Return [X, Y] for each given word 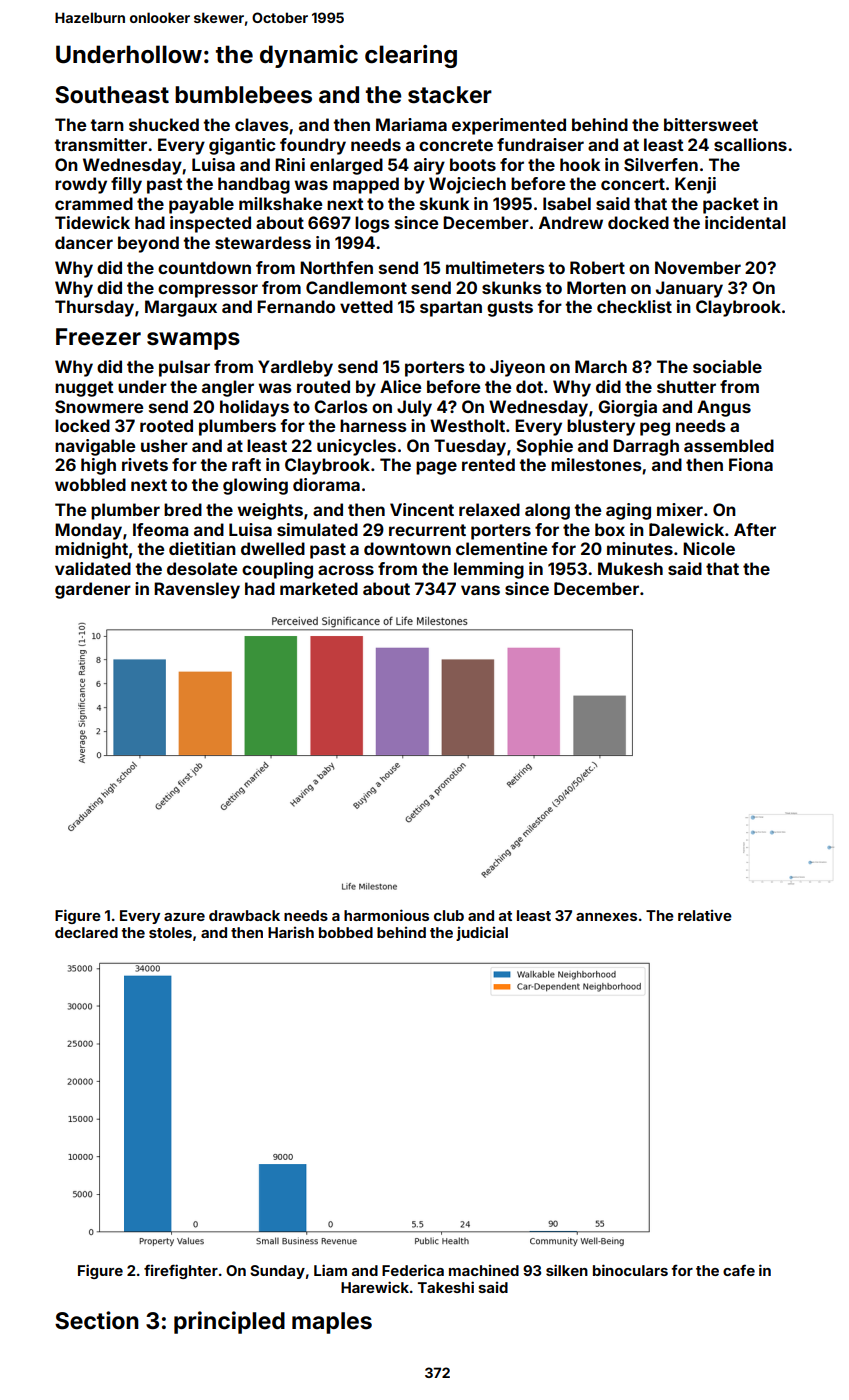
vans [480, 590]
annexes [606, 917]
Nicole [709, 548]
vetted [366, 306]
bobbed [346, 932]
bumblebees [243, 95]
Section [97, 1320]
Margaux [181, 308]
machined [484, 1270]
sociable [727, 366]
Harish [291, 932]
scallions [750, 144]
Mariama [411, 124]
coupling [277, 570]
